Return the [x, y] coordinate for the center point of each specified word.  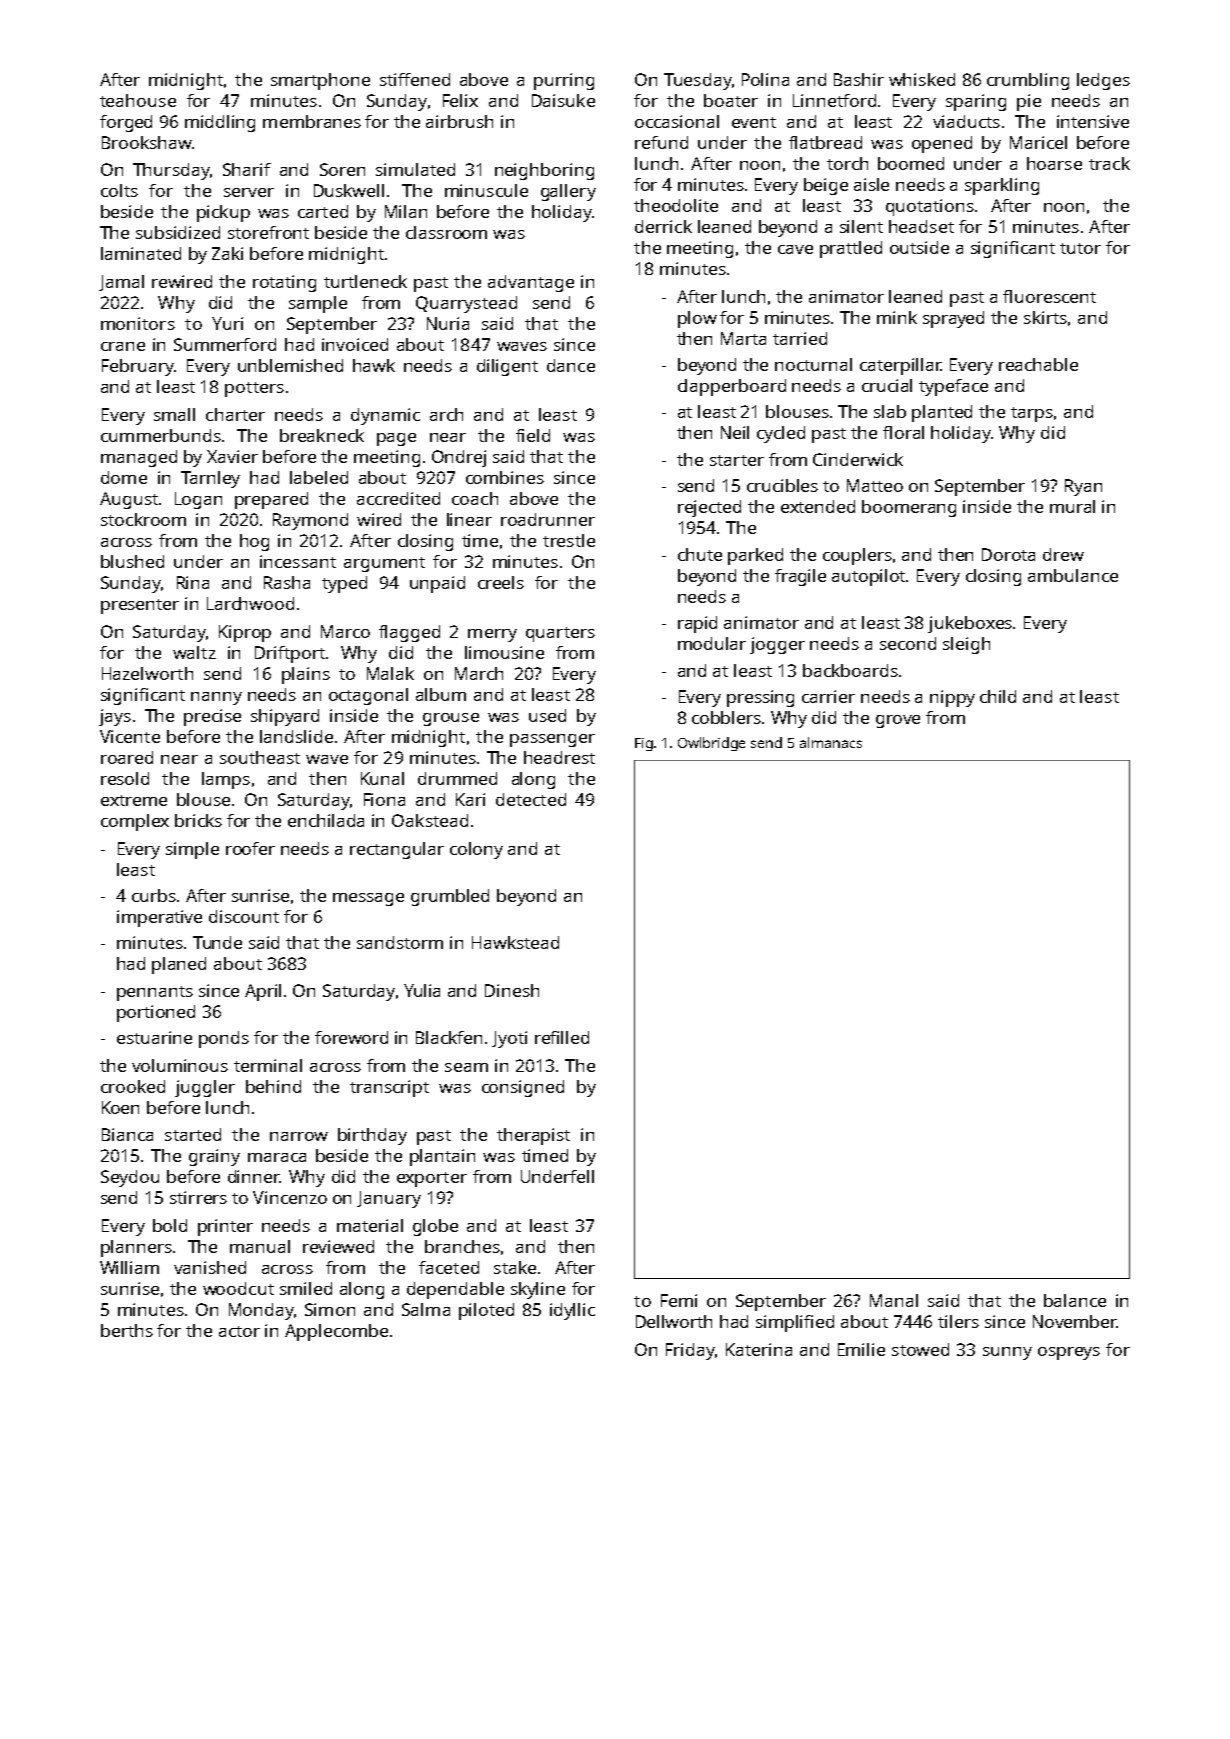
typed [344, 584]
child [998, 696]
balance [1075, 1300]
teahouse [138, 100]
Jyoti [509, 1039]
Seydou [130, 1178]
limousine [504, 652]
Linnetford [834, 100]
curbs [154, 895]
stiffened [415, 79]
